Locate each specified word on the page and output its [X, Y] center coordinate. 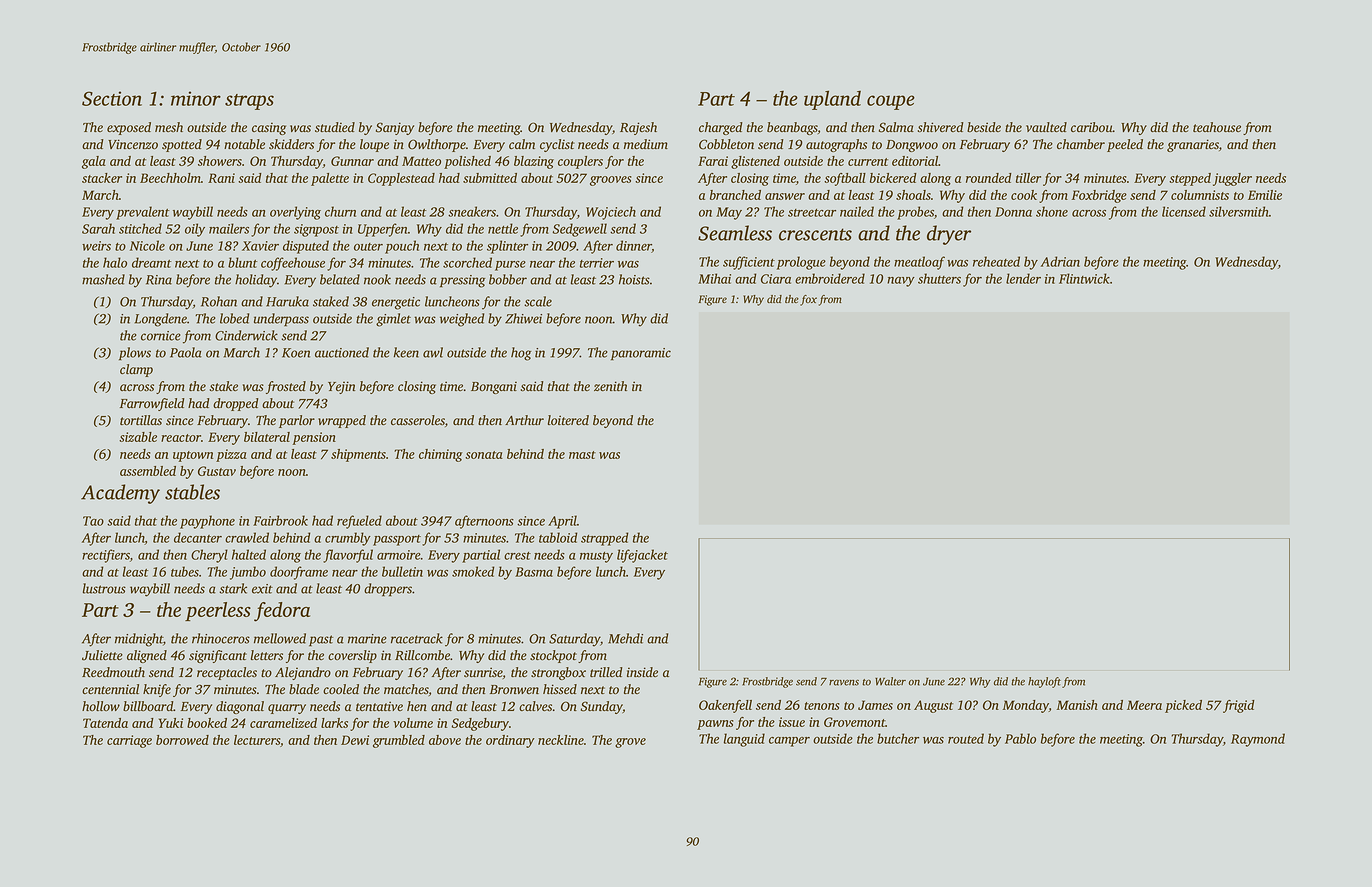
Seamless [735, 233]
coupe [891, 102]
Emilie [1265, 195]
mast [582, 455]
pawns [715, 725]
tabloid [558, 537]
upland [832, 100]
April [562, 522]
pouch [402, 247]
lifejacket [642, 556]
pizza [231, 455]
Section [112, 98]
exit [262, 589]
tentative [379, 706]
